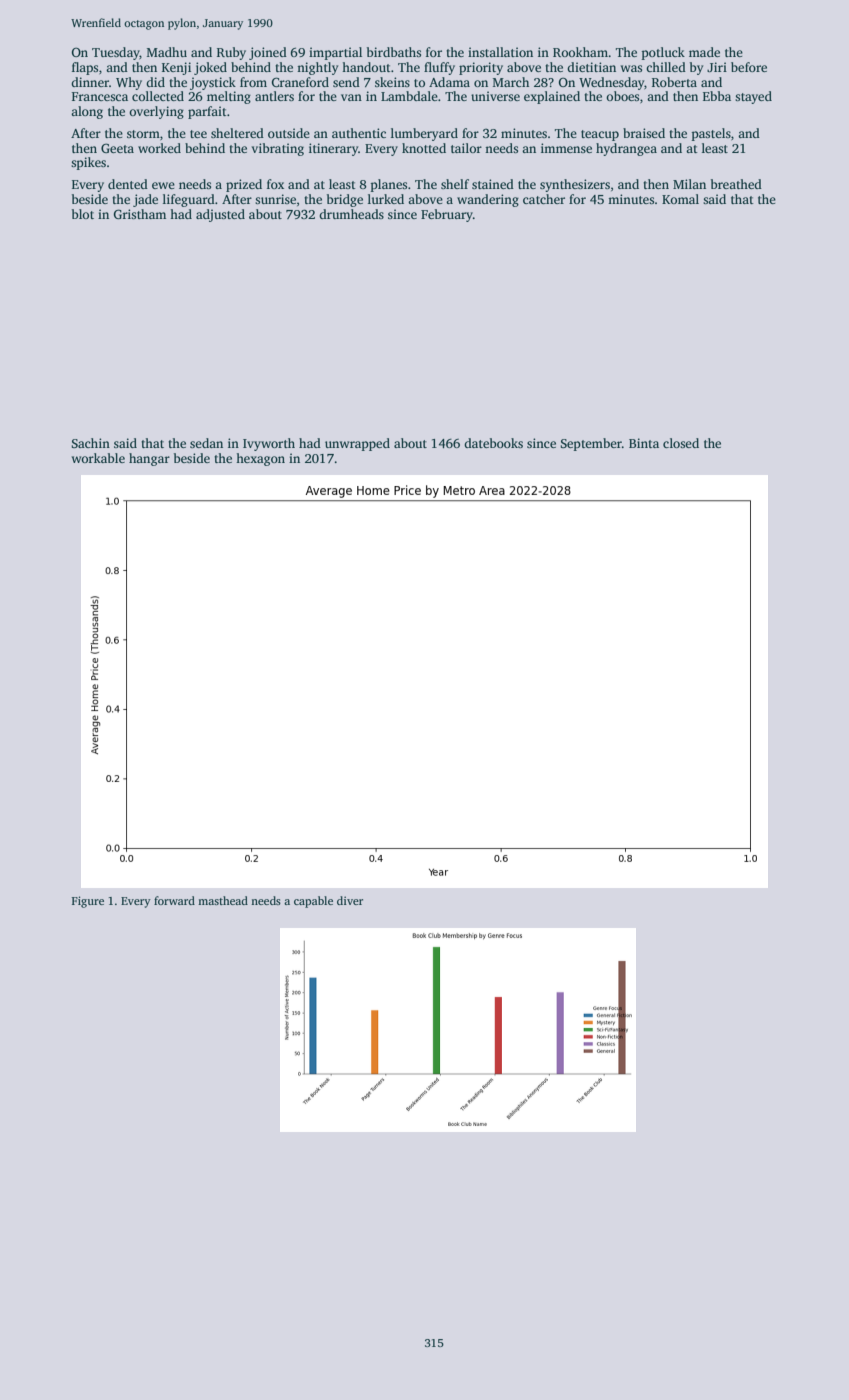  I want to click on capable, so click(313, 902).
